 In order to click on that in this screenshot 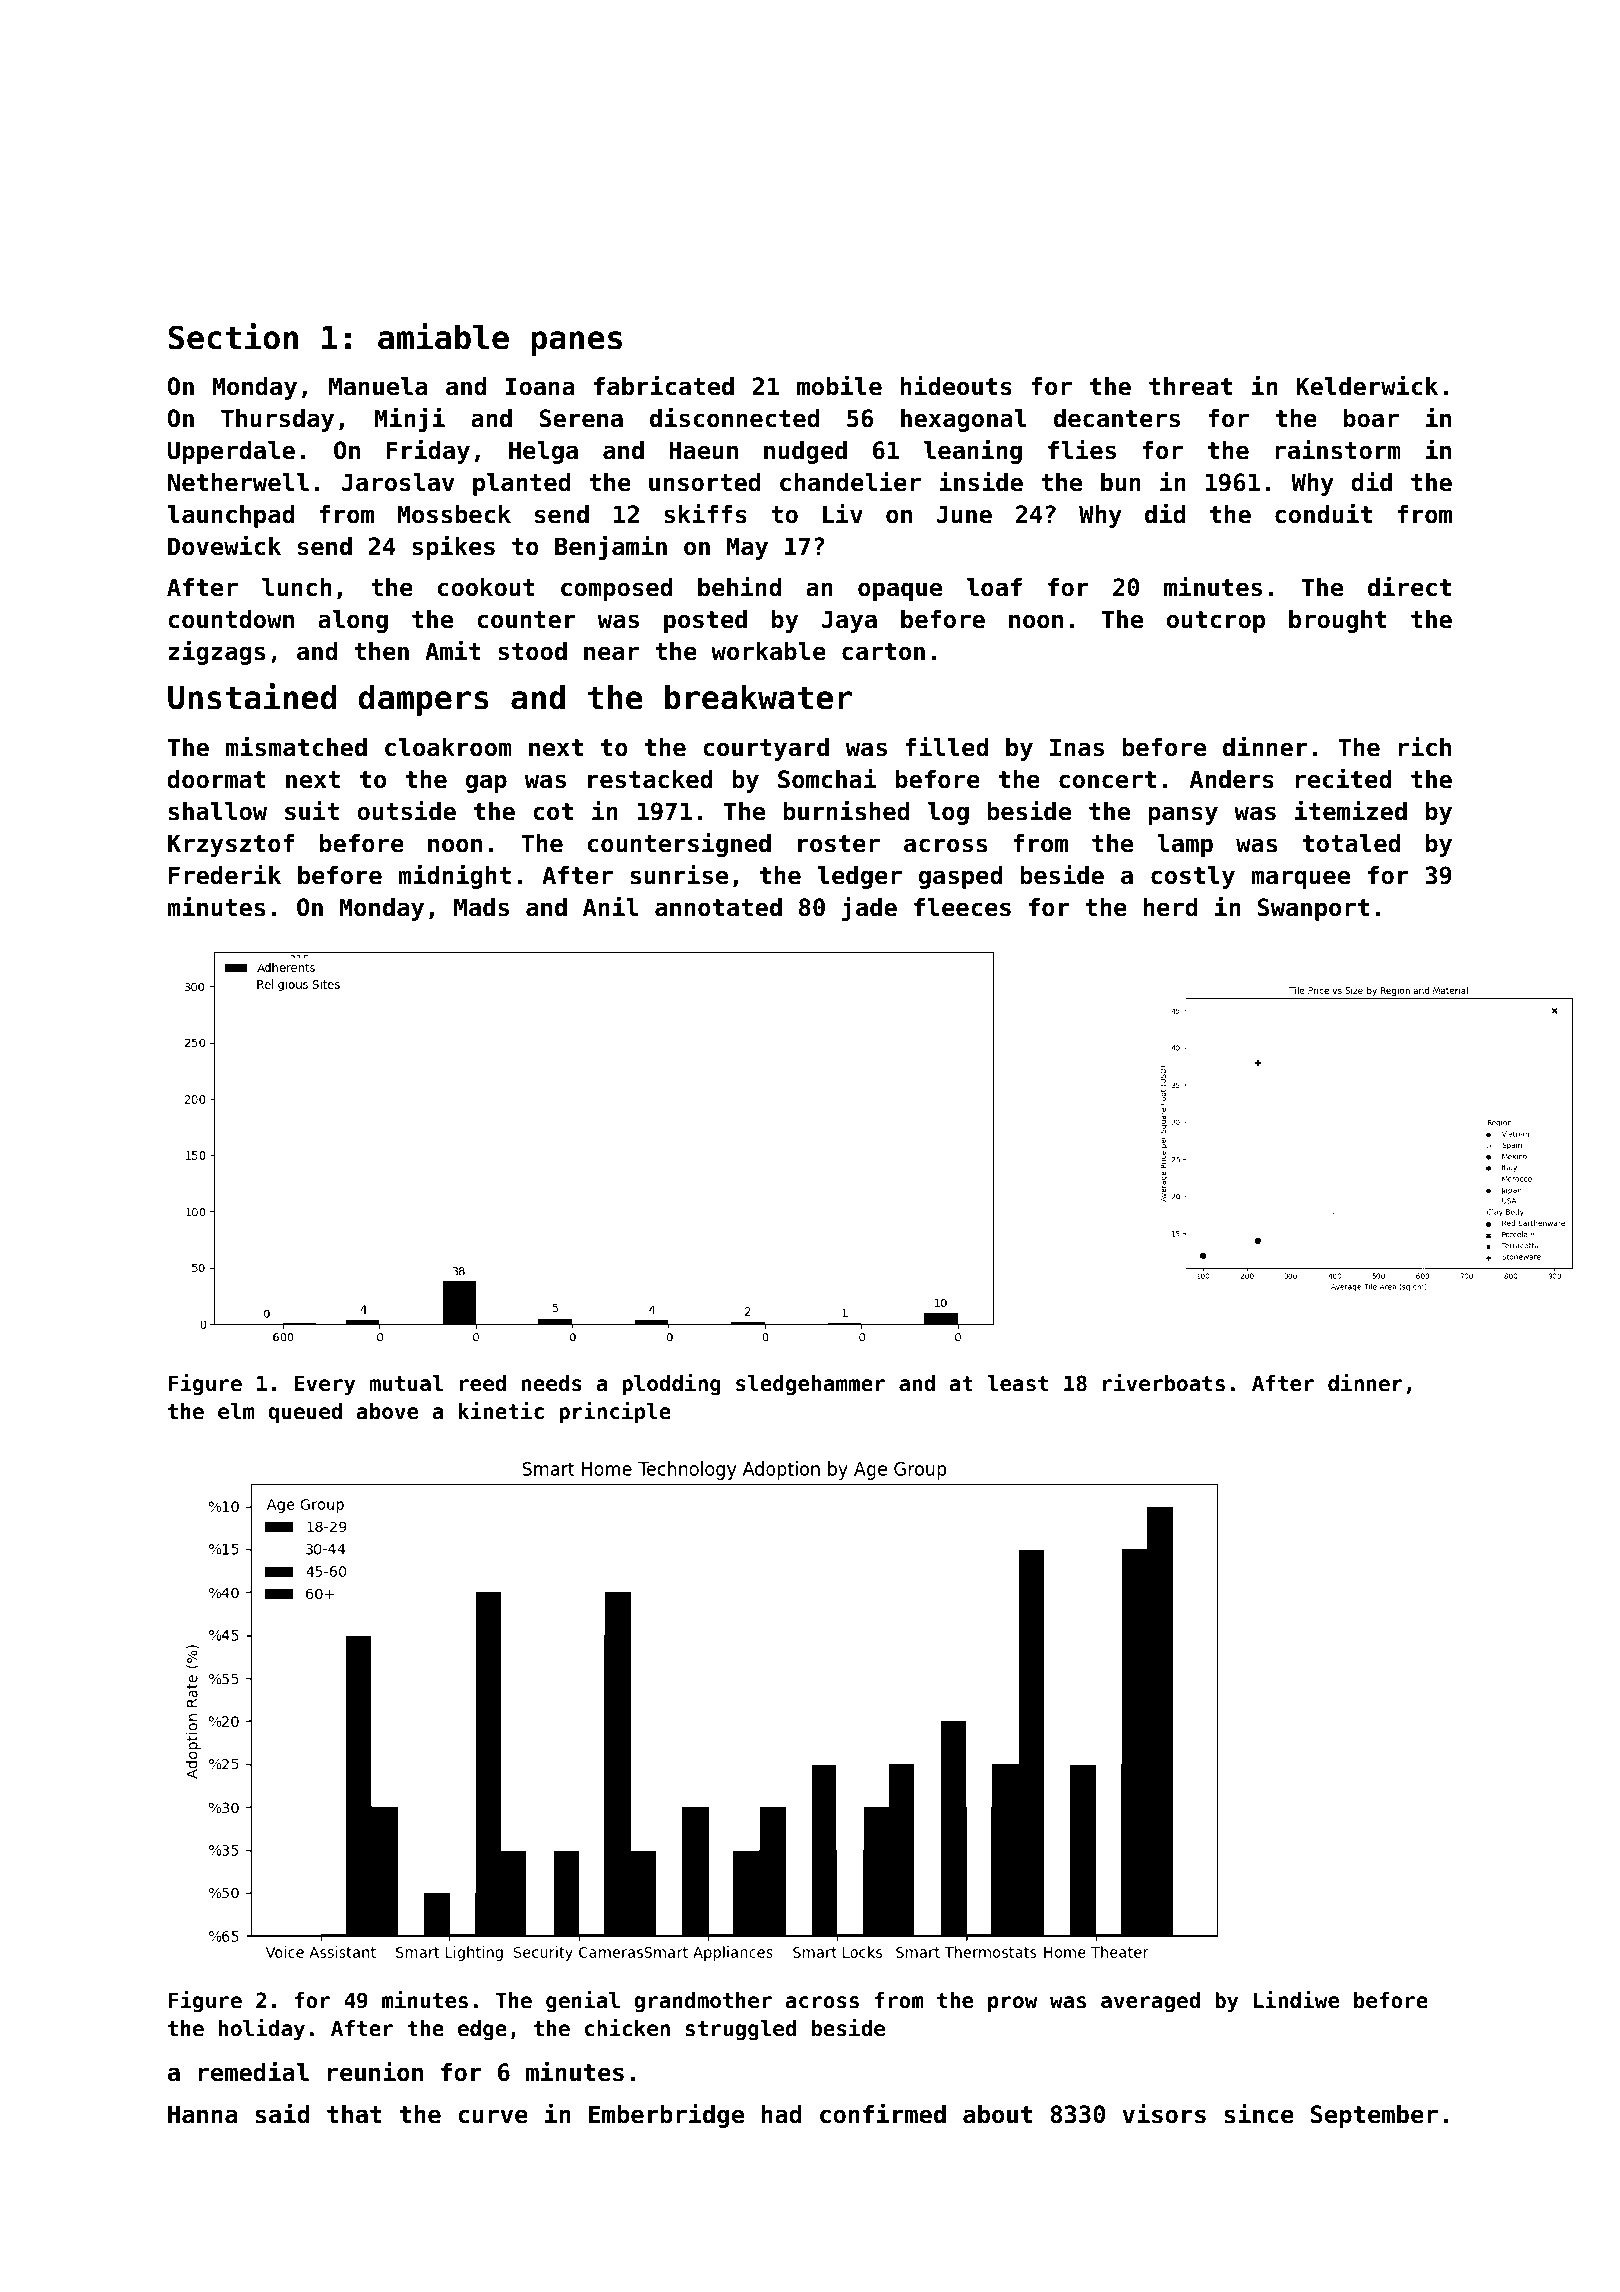, I will do `click(354, 2114)`.
